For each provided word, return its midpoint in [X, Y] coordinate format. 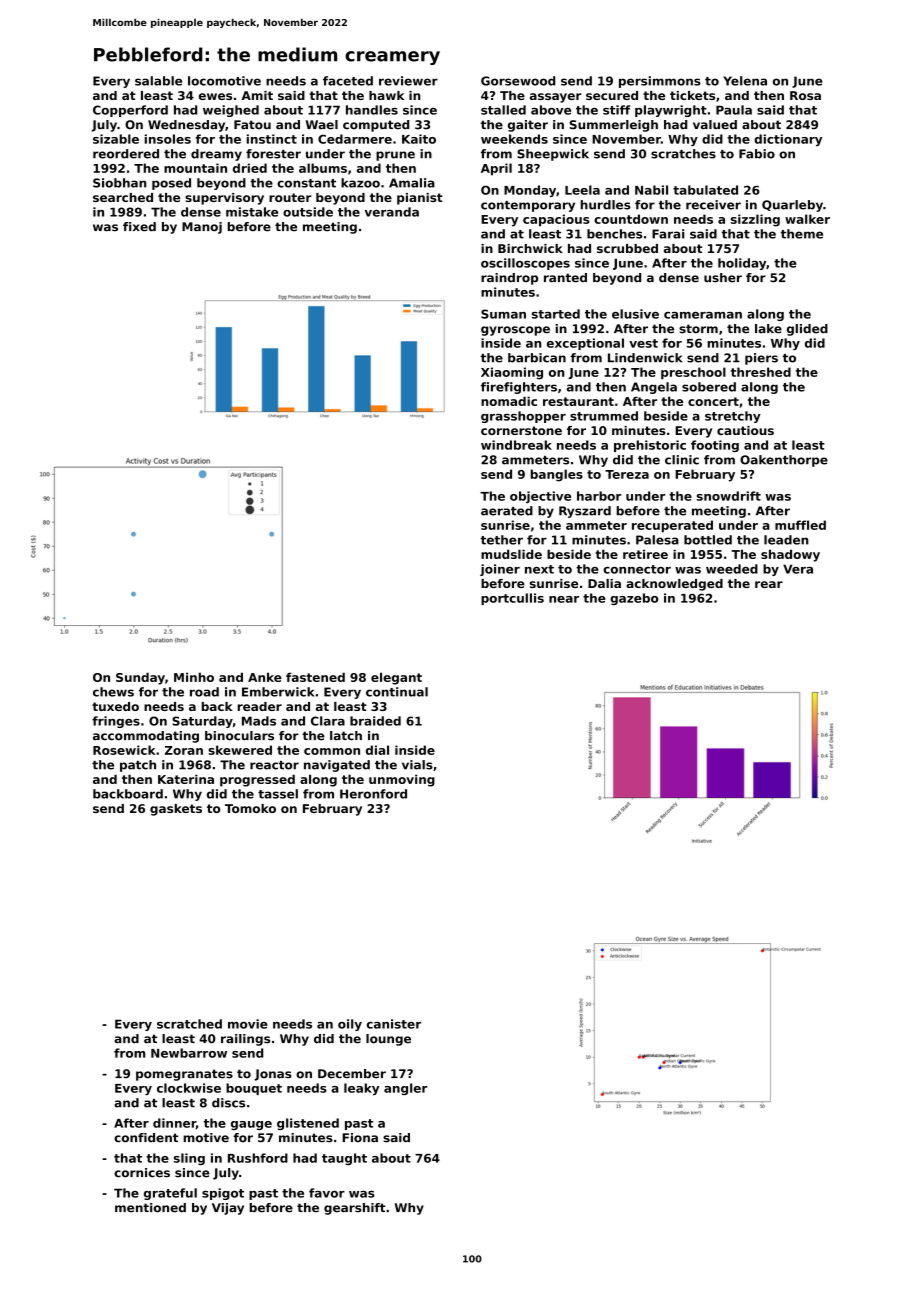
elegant [396, 678]
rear [769, 584]
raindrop [509, 279]
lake [768, 329]
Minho [194, 677]
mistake [252, 212]
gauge [251, 1125]
